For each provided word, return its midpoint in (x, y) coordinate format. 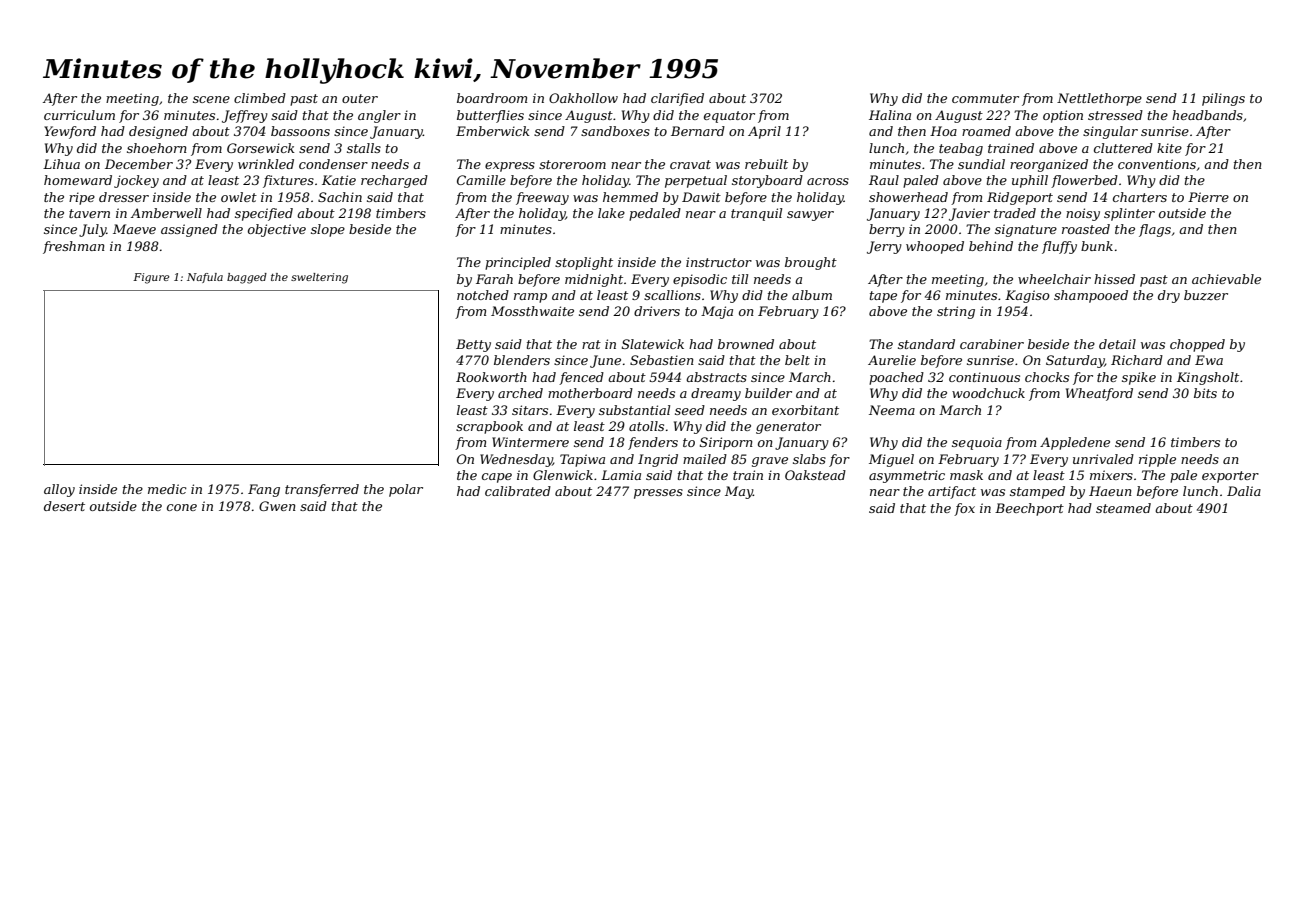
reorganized (1049, 165)
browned (746, 344)
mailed (705, 459)
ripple (1157, 460)
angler (379, 116)
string (956, 312)
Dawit (701, 197)
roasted (1086, 229)
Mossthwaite (532, 311)
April (764, 132)
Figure (151, 278)
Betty (473, 345)
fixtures (288, 181)
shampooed (1091, 296)
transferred (322, 490)
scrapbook (489, 427)
